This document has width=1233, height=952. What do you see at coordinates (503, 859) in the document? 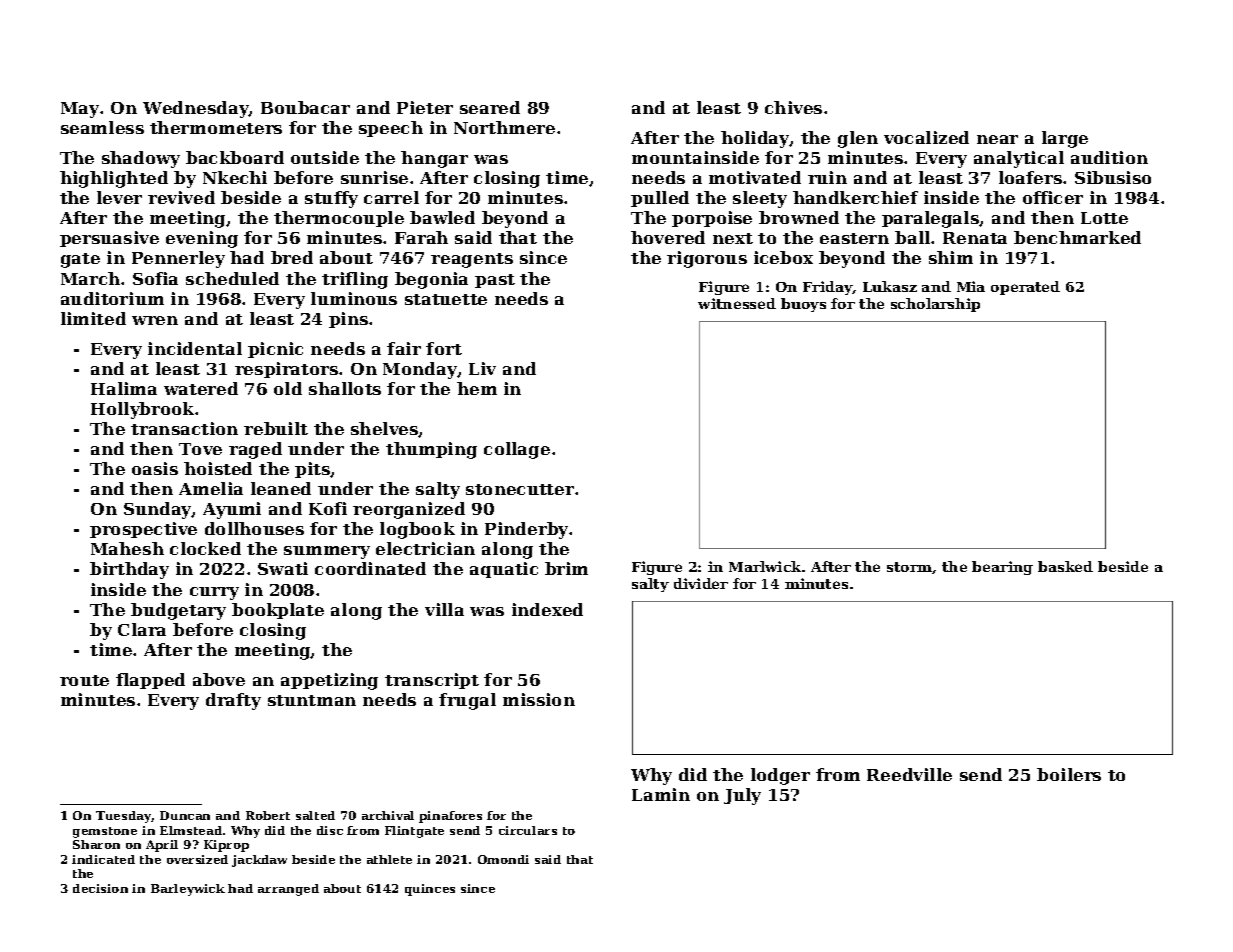
I see `Omondi` at bounding box center [503, 859].
